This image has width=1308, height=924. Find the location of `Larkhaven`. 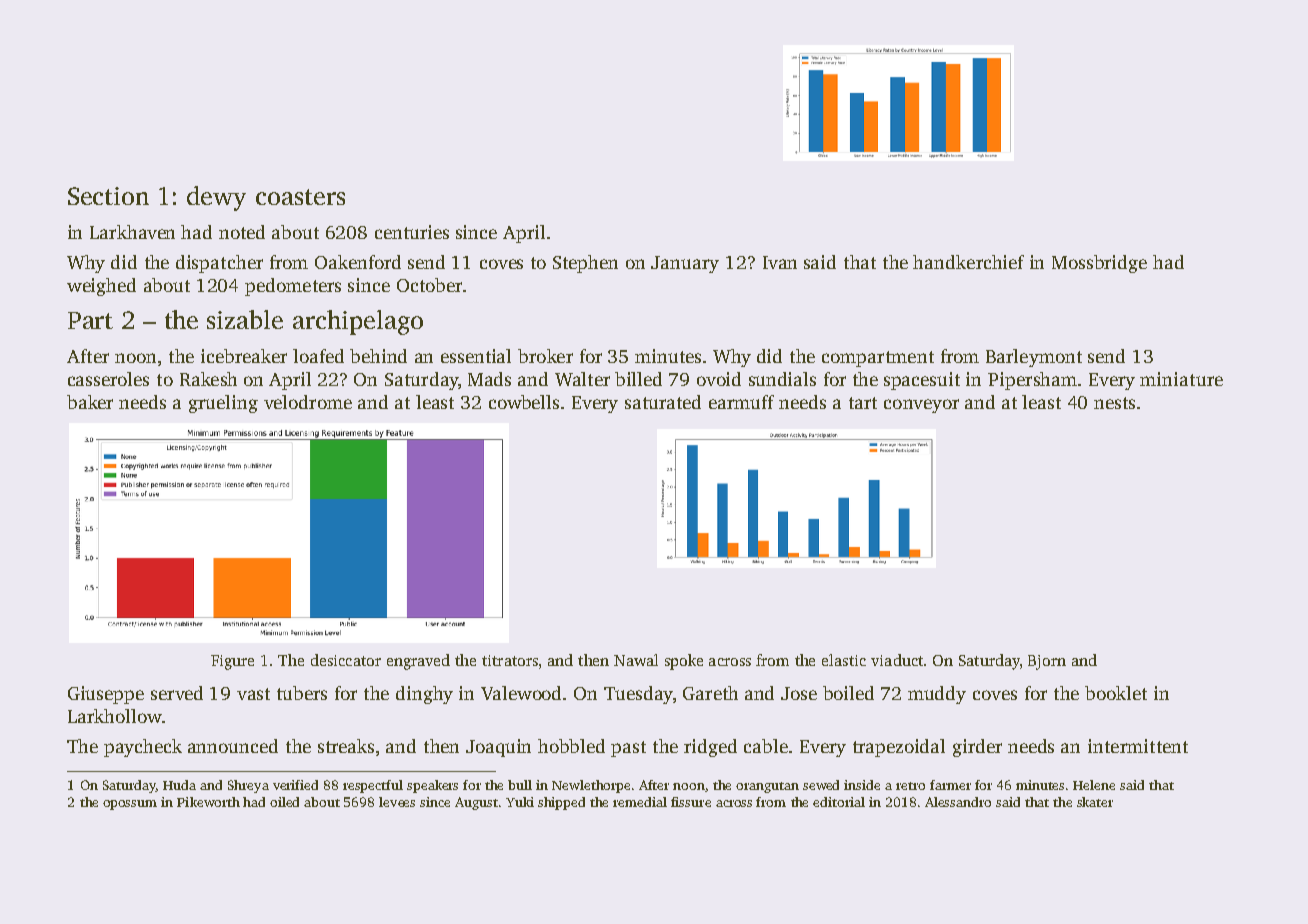

Larkhaven is located at coordinates (132, 232).
